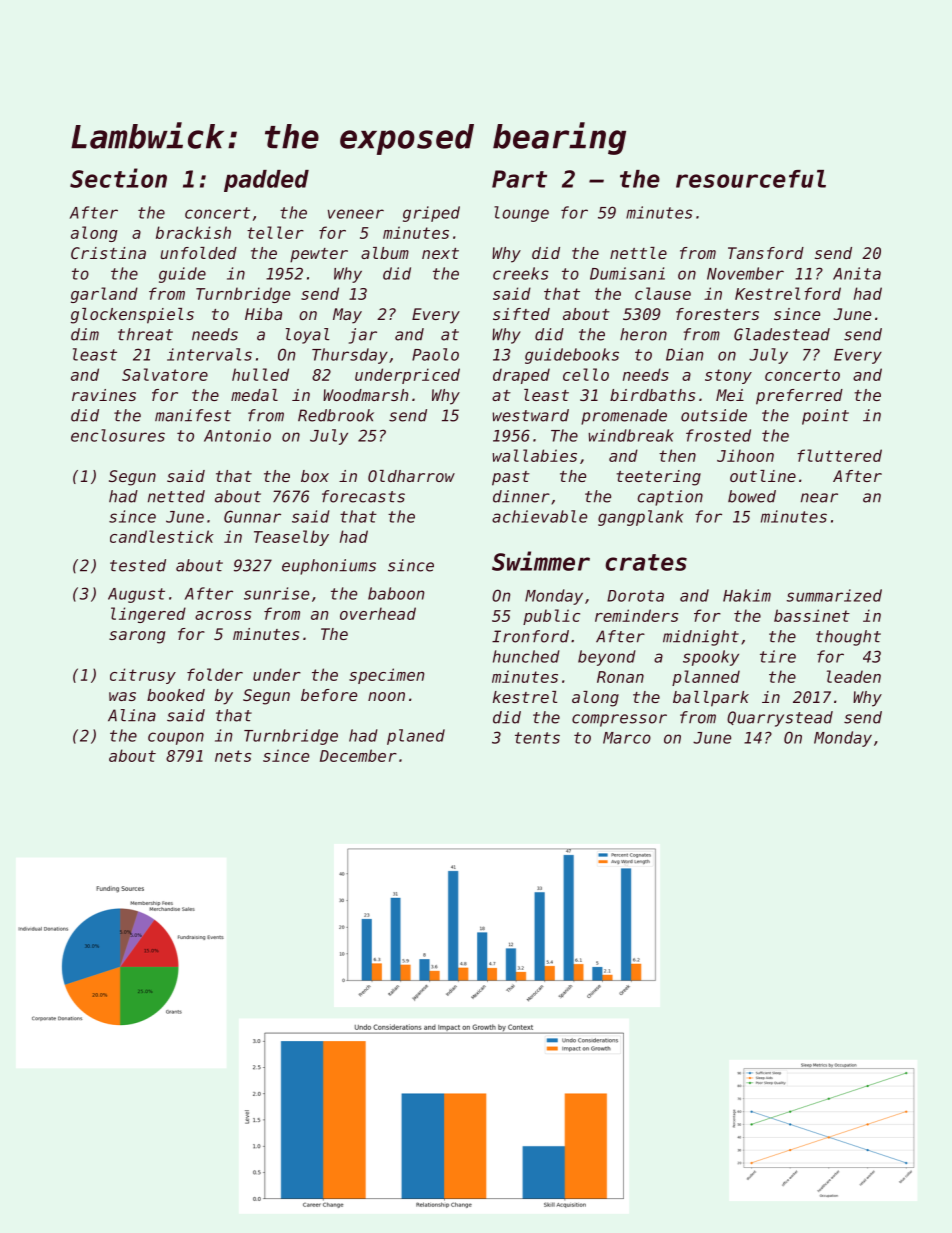  What do you see at coordinates (521, 314) in the screenshot?
I see `sifted` at bounding box center [521, 314].
